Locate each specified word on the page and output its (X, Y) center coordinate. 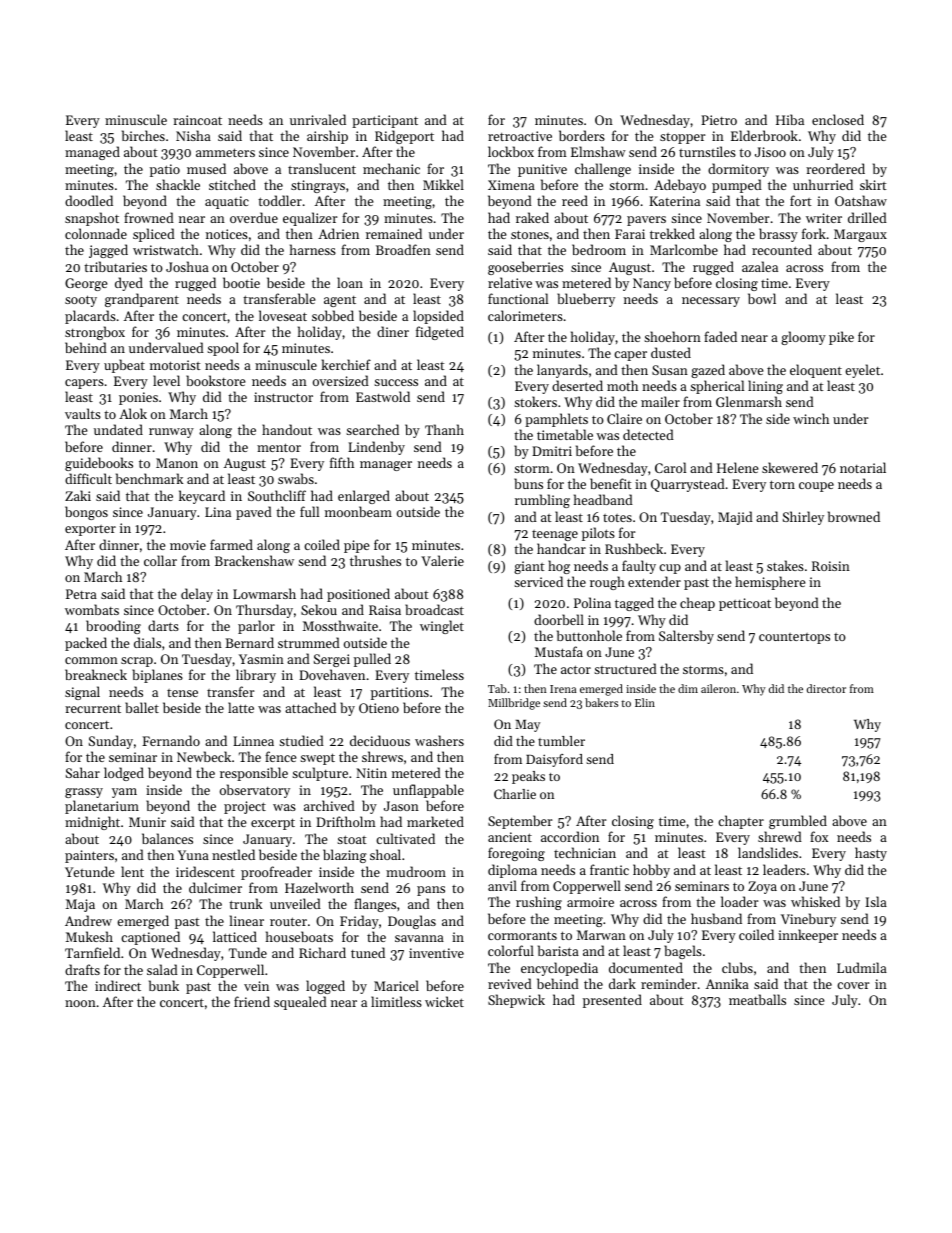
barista (558, 950)
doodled (89, 200)
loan (350, 282)
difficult (88, 478)
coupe (816, 487)
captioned (150, 938)
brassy (778, 235)
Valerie (442, 560)
